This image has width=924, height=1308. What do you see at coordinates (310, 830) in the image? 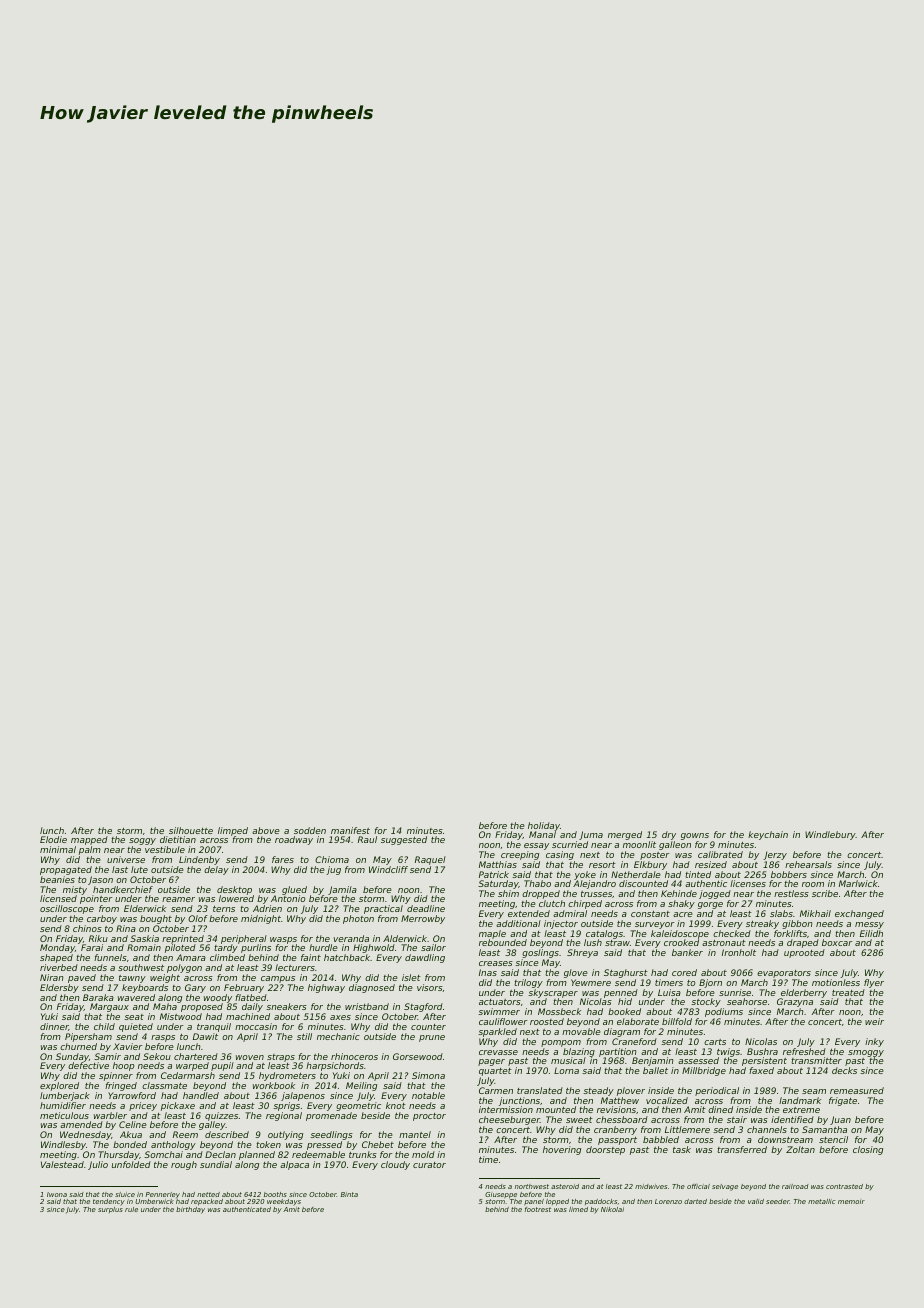
I see `sodden` at bounding box center [310, 830].
